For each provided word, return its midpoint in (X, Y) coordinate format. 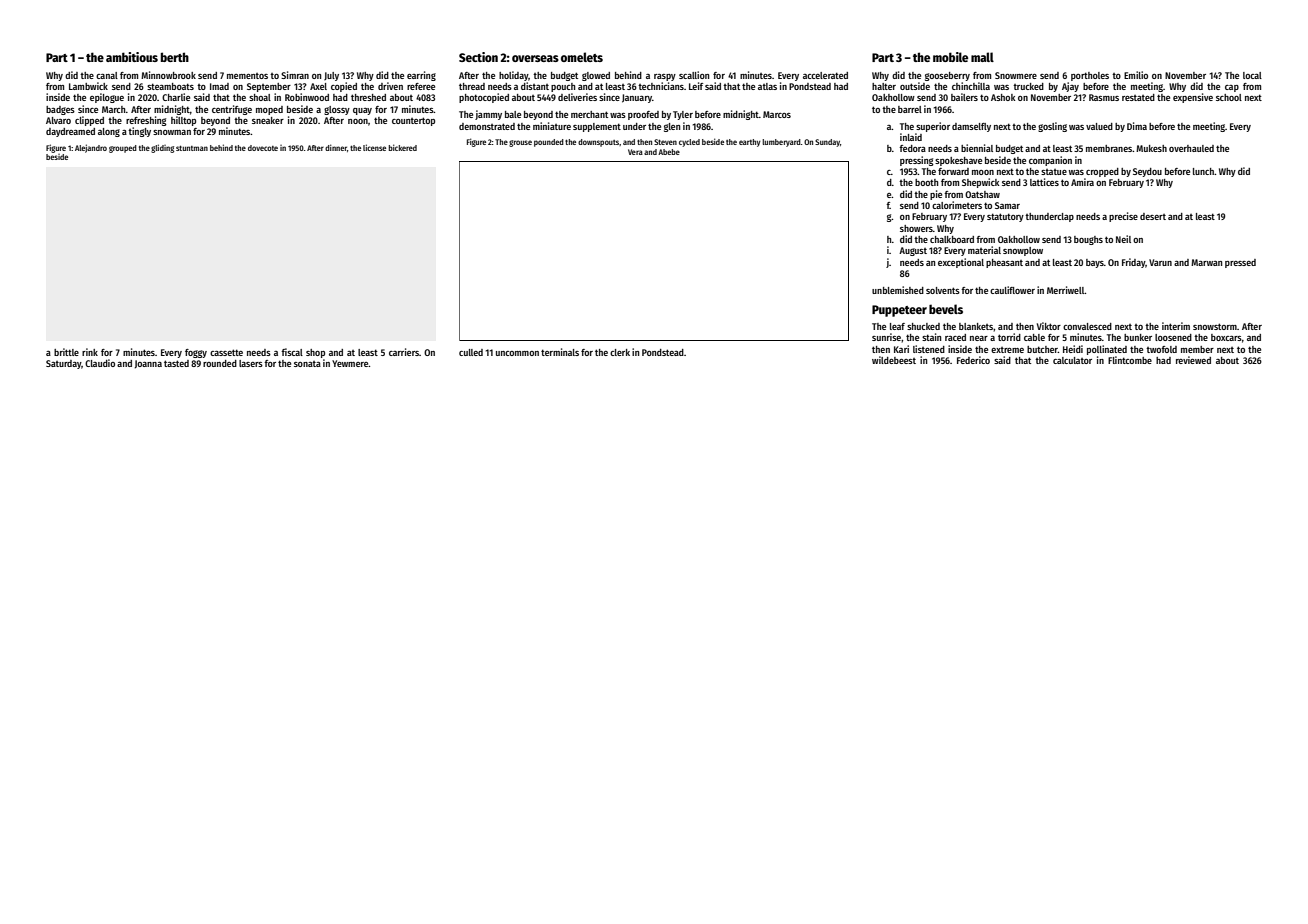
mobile (950, 57)
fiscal (292, 352)
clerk (620, 352)
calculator (1072, 360)
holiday (514, 76)
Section (478, 57)
